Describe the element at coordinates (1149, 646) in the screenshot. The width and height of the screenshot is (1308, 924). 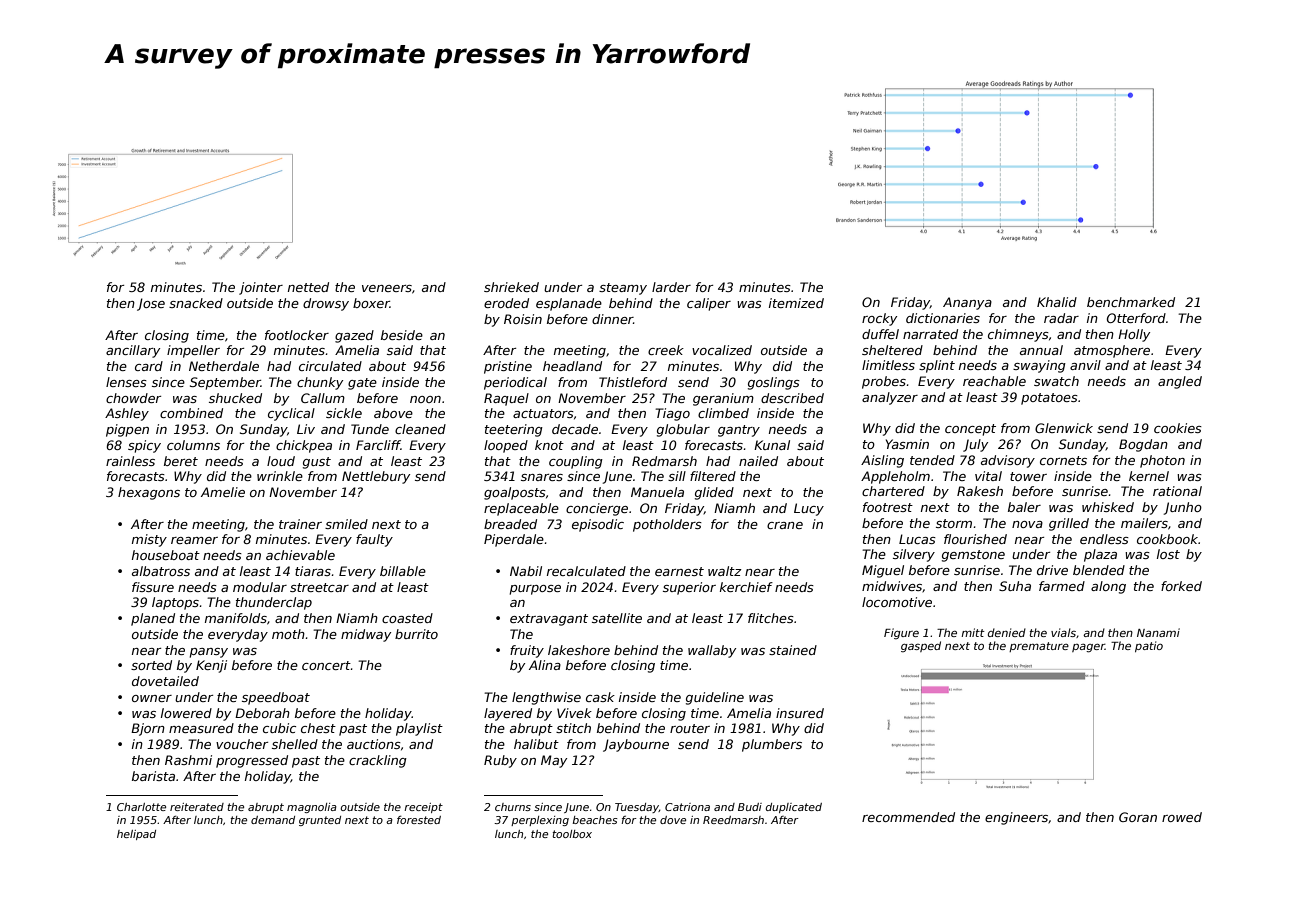
I see `patio` at that location.
